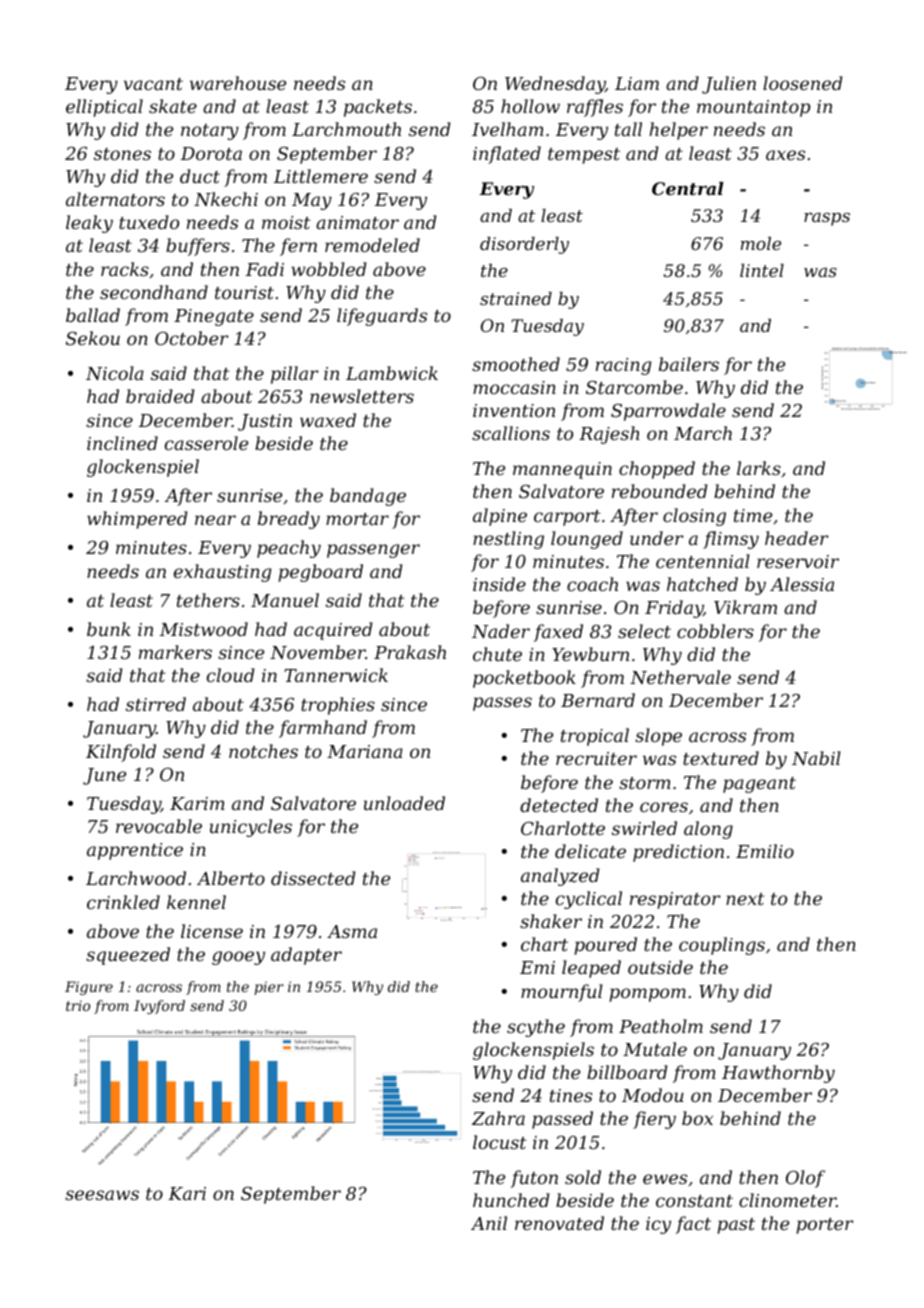 This document has width=924, height=1308. What do you see at coordinates (765, 851) in the document?
I see `Emilio` at bounding box center [765, 851].
